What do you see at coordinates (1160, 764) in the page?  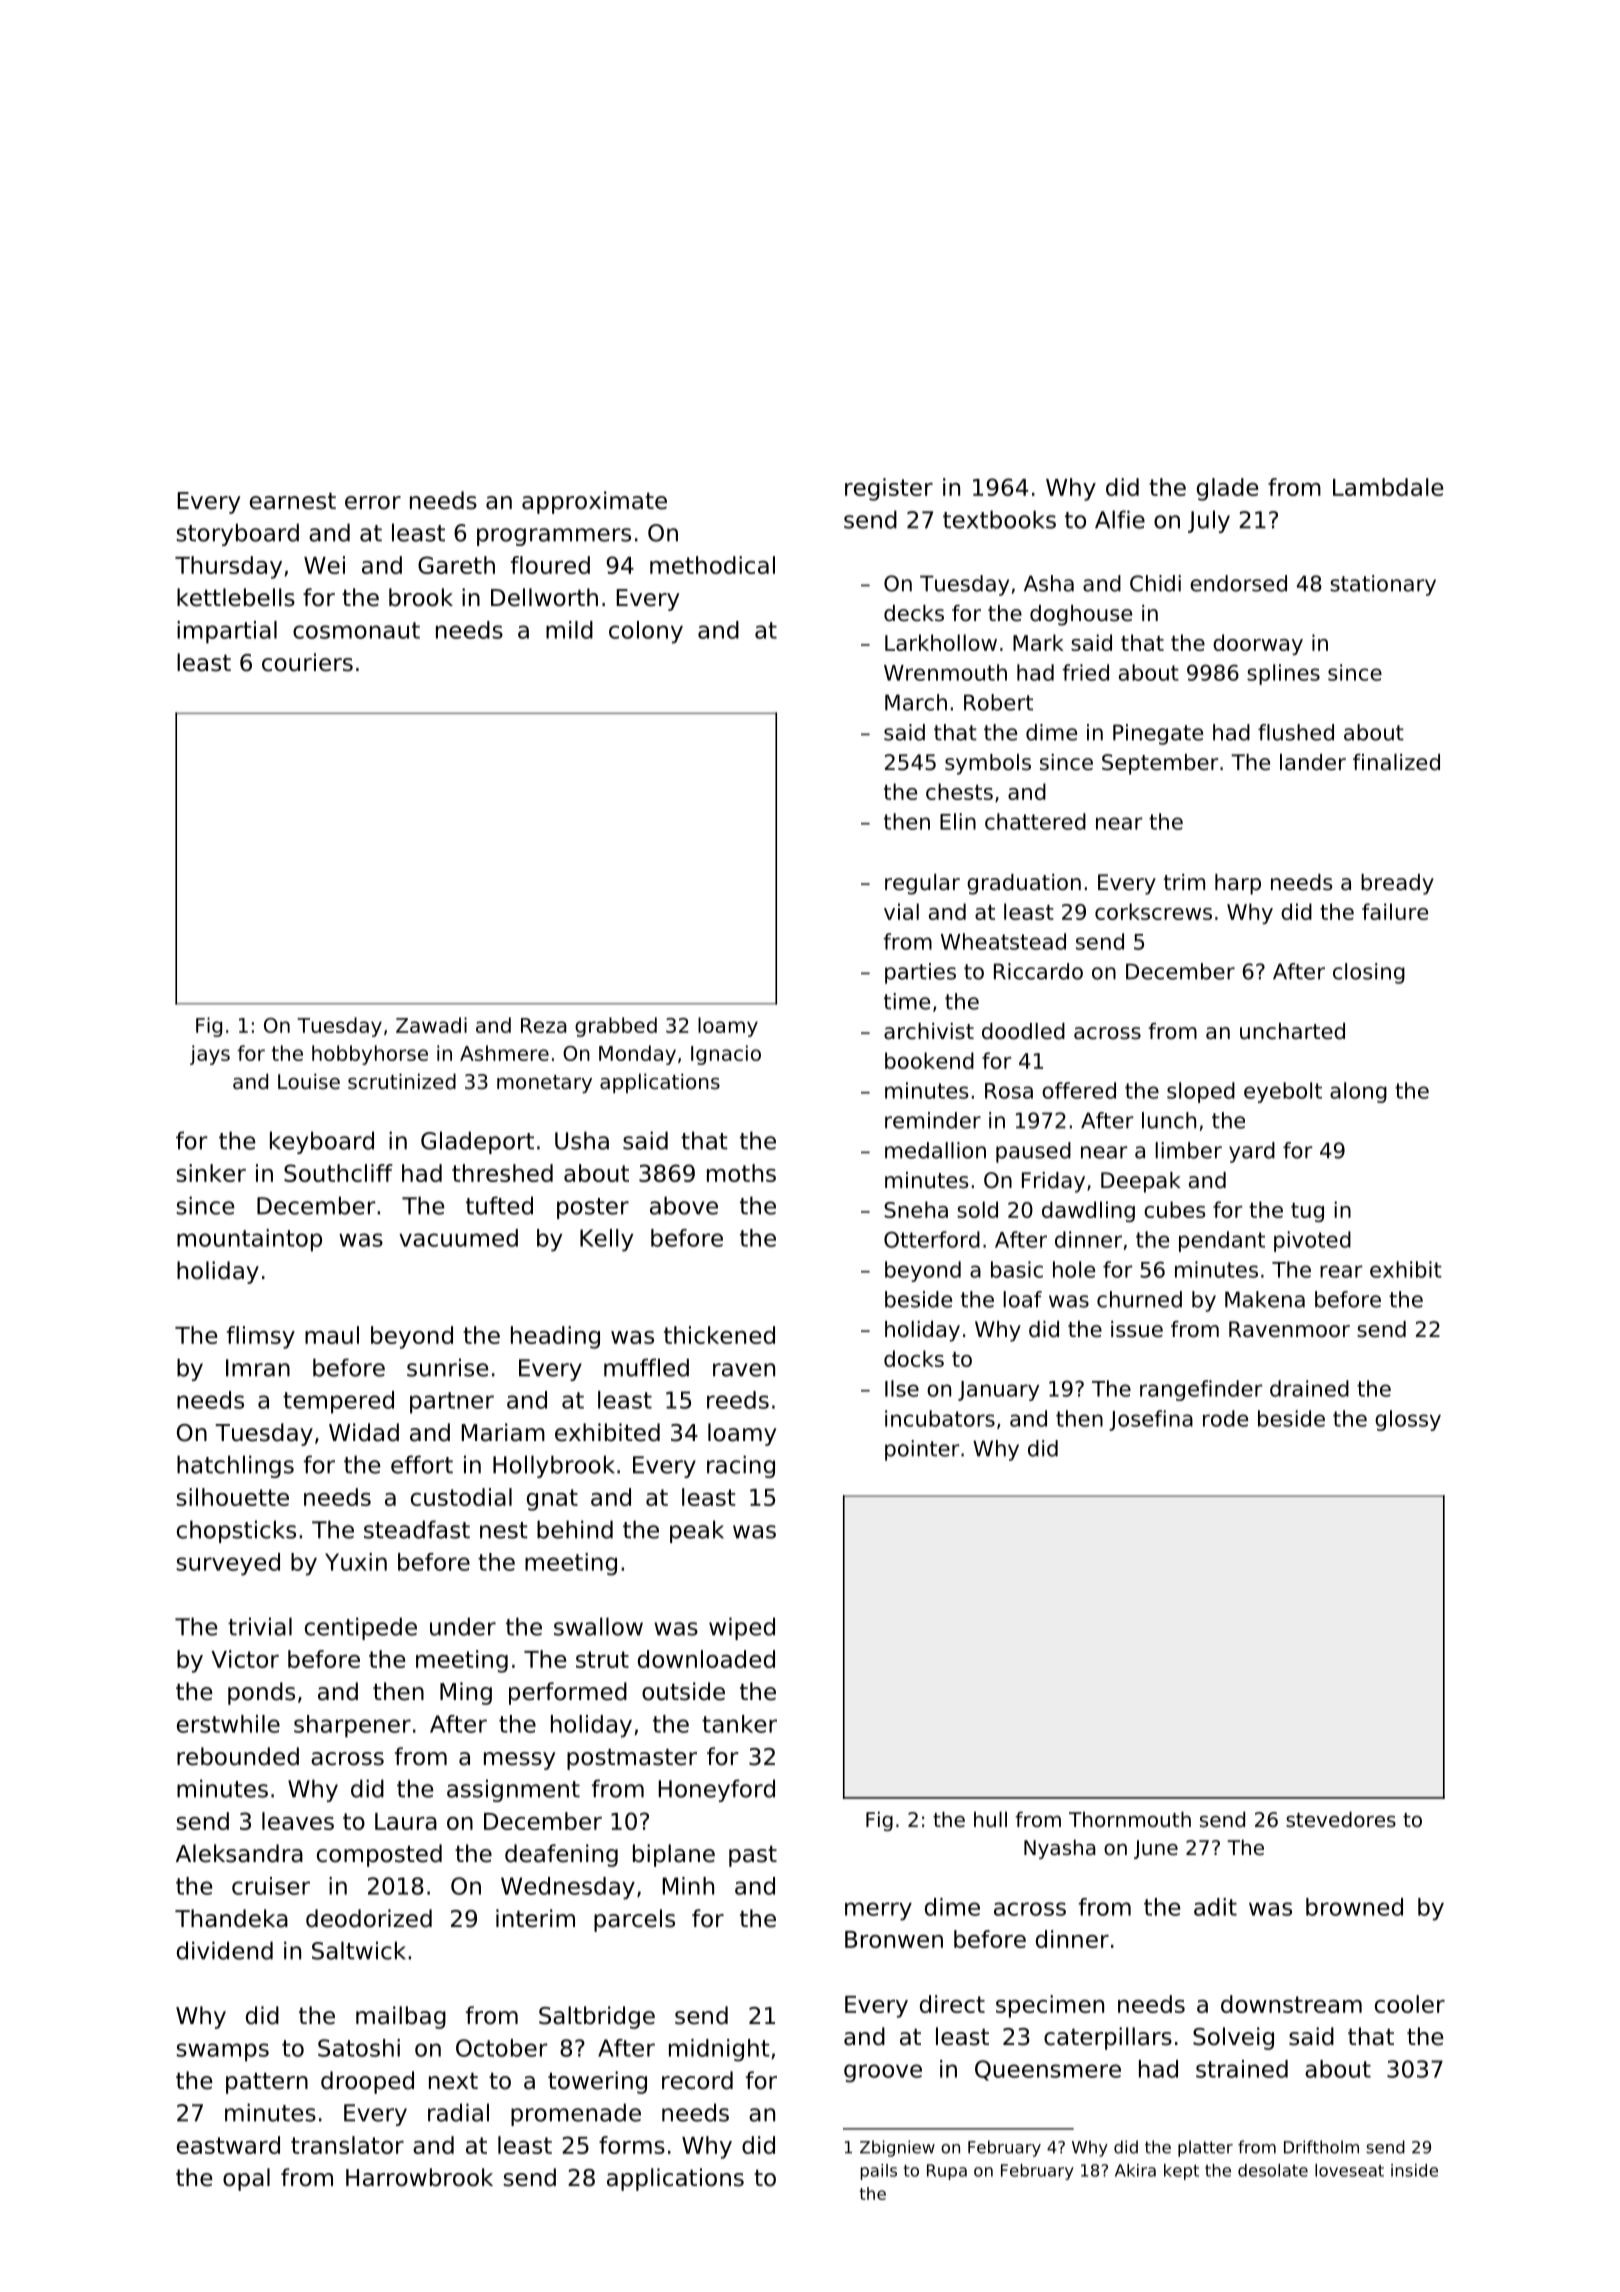 I see `September` at bounding box center [1160, 764].
